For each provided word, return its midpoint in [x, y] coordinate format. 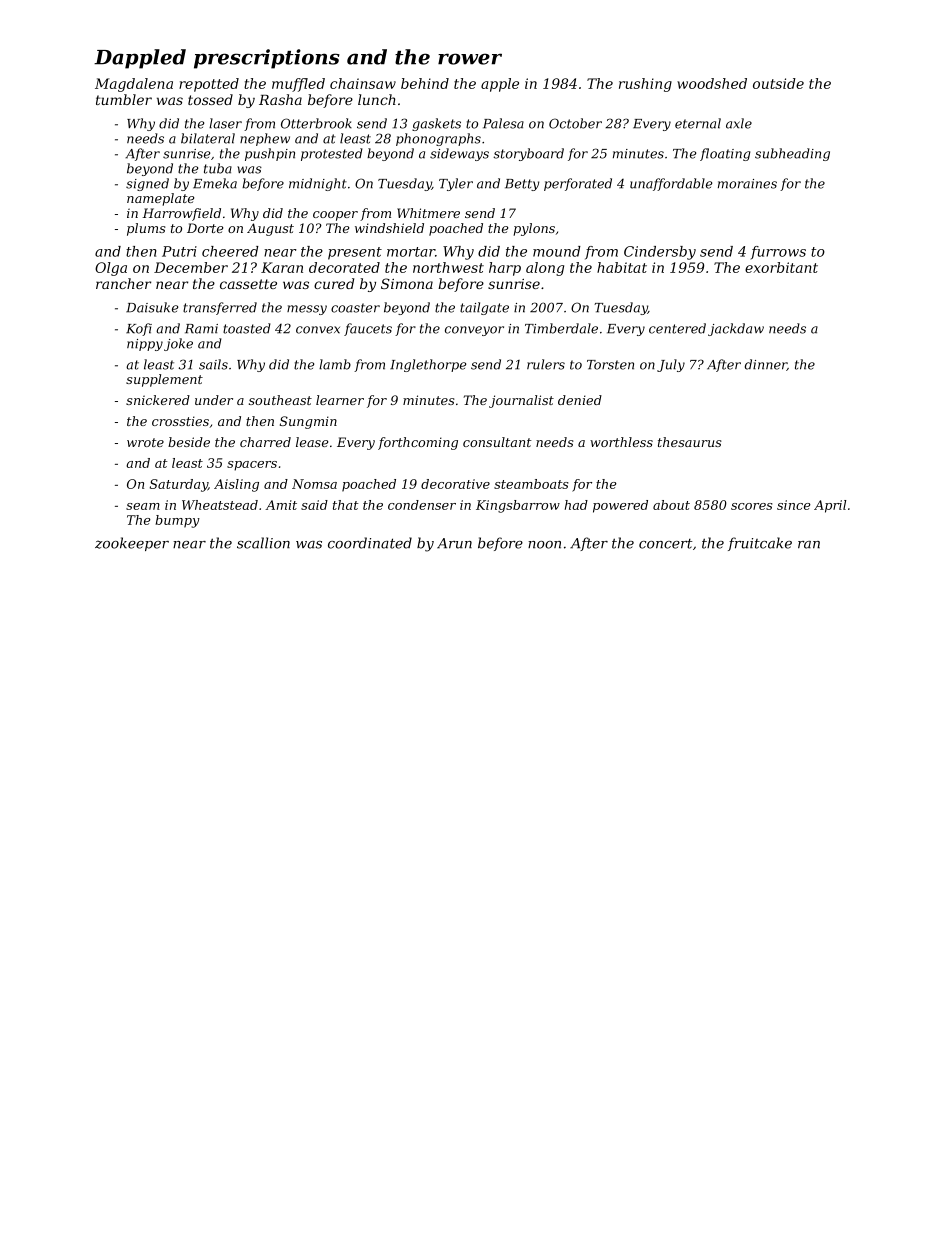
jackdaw [736, 329]
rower [470, 59]
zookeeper [132, 544]
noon [544, 545]
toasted [247, 328]
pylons [534, 229]
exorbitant [781, 267]
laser [225, 123]
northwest [448, 267]
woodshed [712, 83]
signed [147, 184]
